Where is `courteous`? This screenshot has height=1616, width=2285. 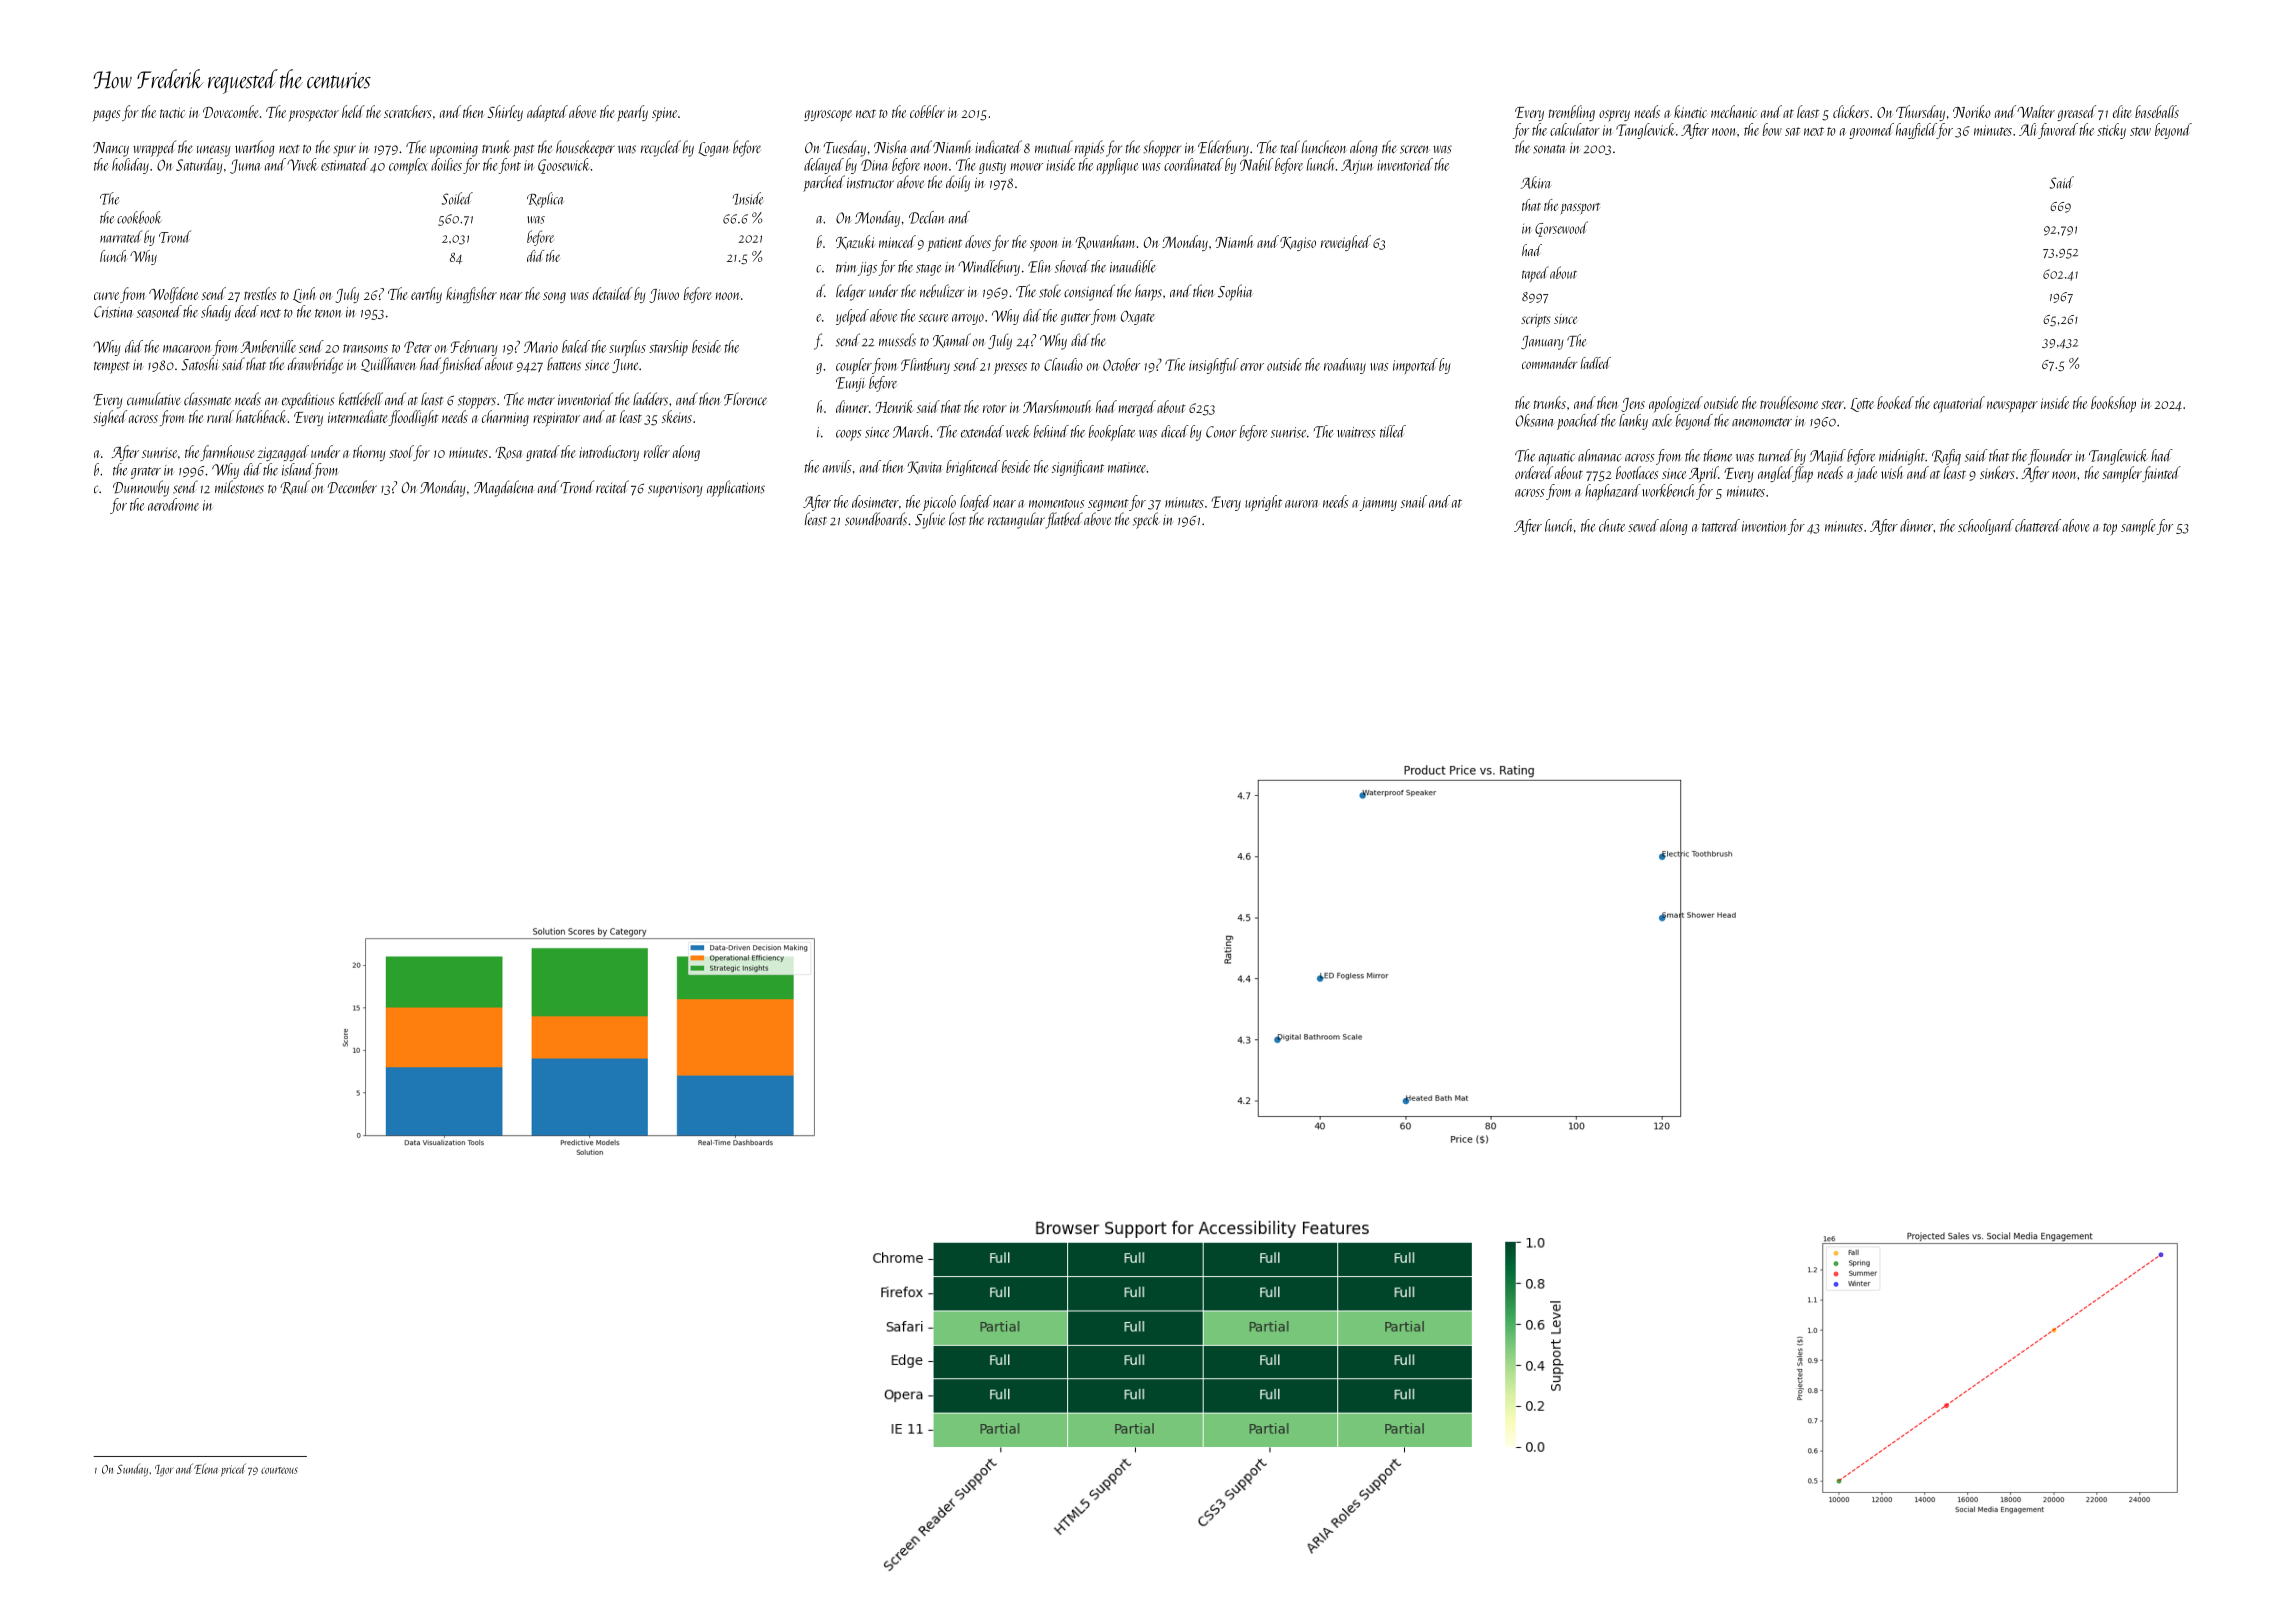 courteous is located at coordinates (279, 1470).
